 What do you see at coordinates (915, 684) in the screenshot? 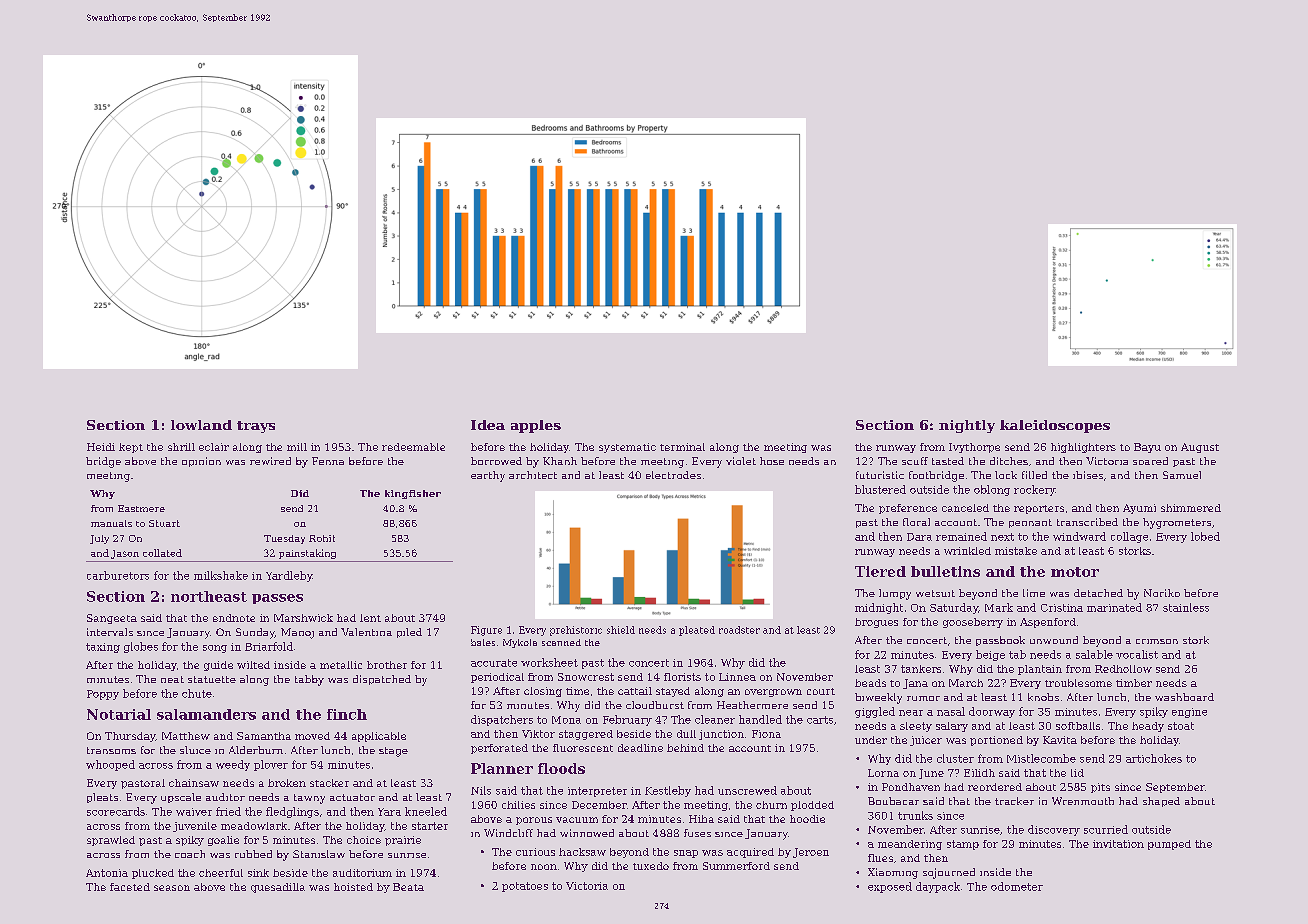
I see `Jana` at bounding box center [915, 684].
